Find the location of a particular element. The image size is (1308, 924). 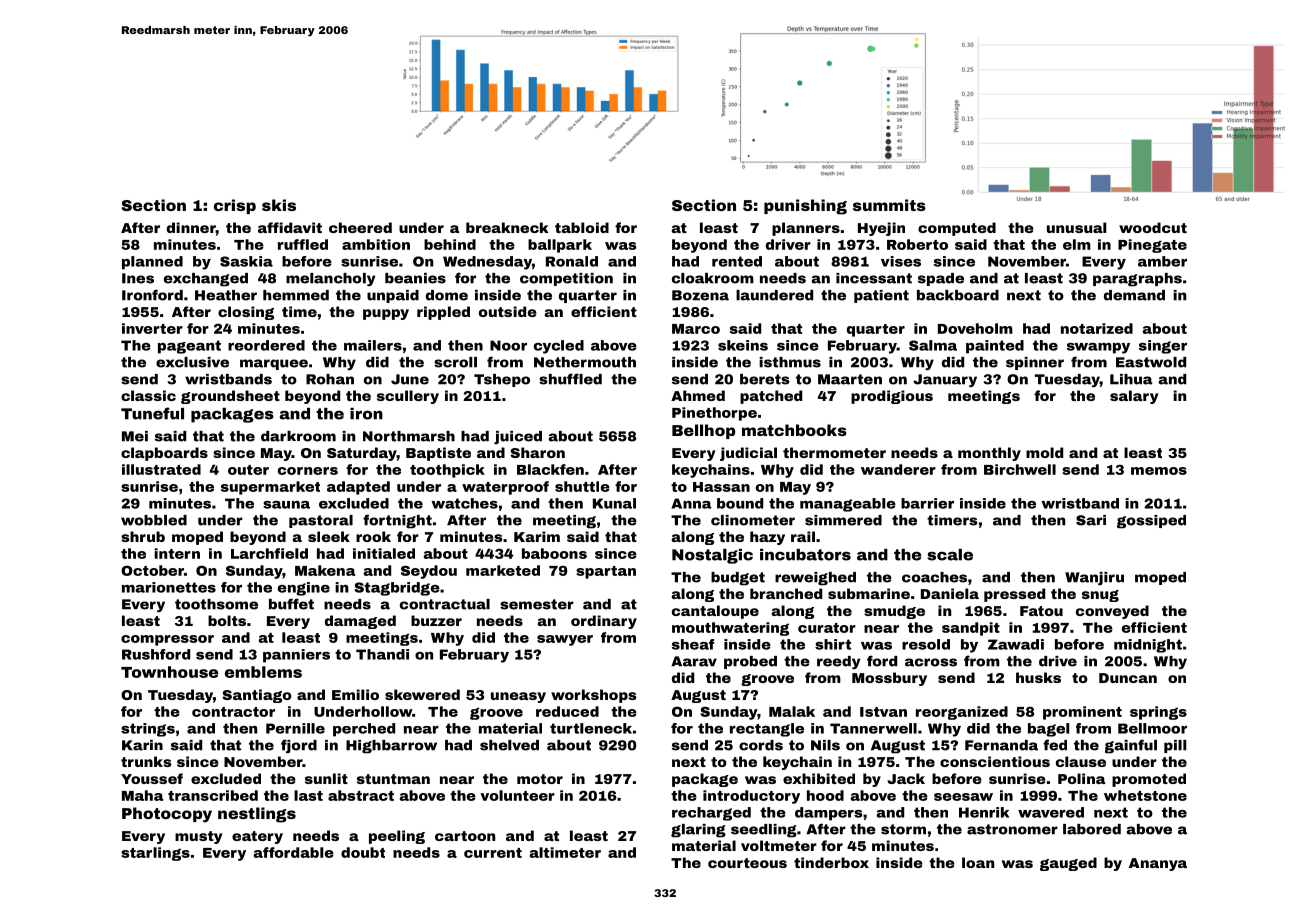

Wanjiru is located at coordinates (1094, 578).
